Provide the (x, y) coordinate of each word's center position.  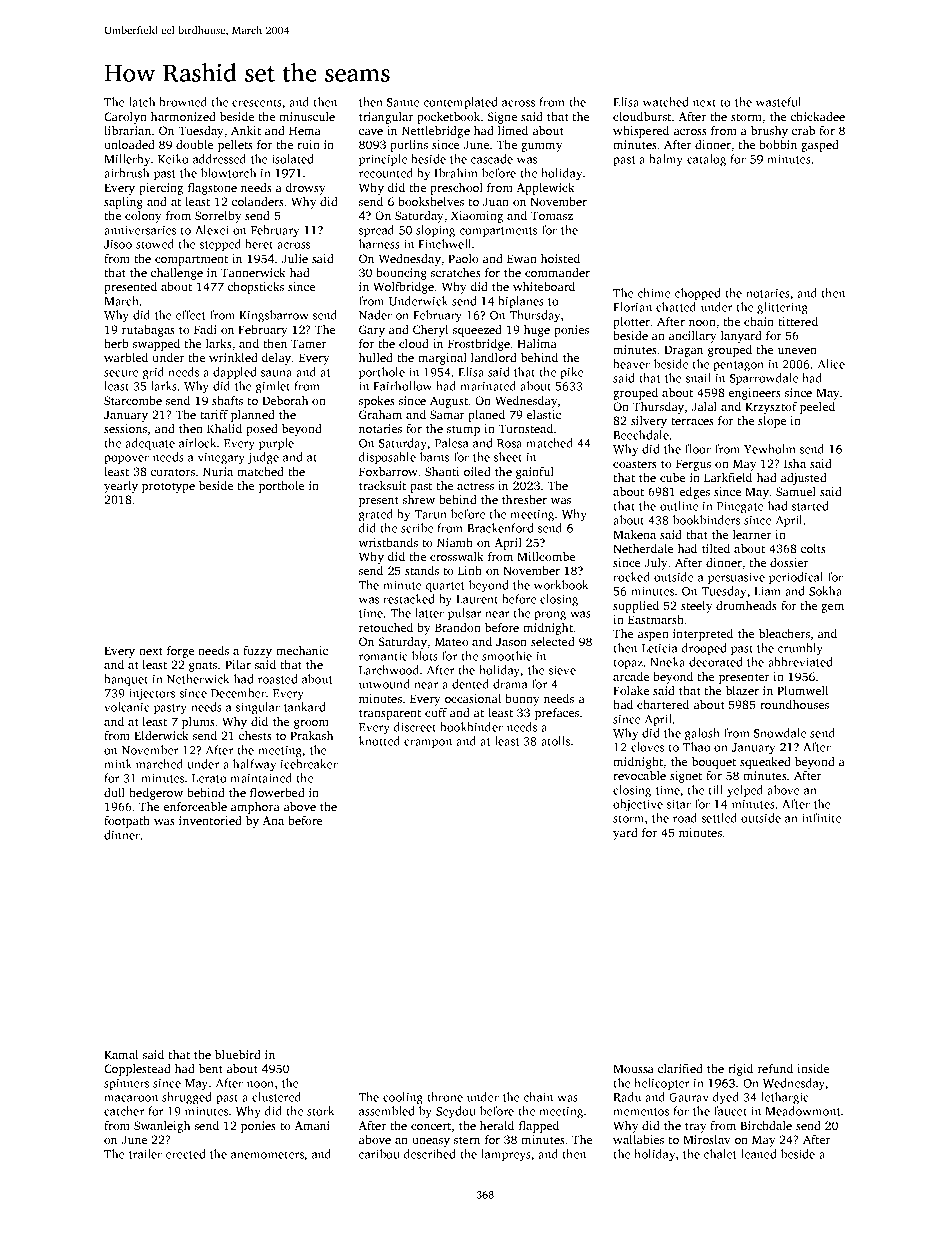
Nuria (218, 471)
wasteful (778, 102)
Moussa (633, 1068)
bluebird (238, 1054)
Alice (831, 364)
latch (142, 102)
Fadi (205, 329)
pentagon (738, 366)
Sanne (403, 102)
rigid (740, 1070)
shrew (419, 499)
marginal (442, 359)
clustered (276, 1097)
